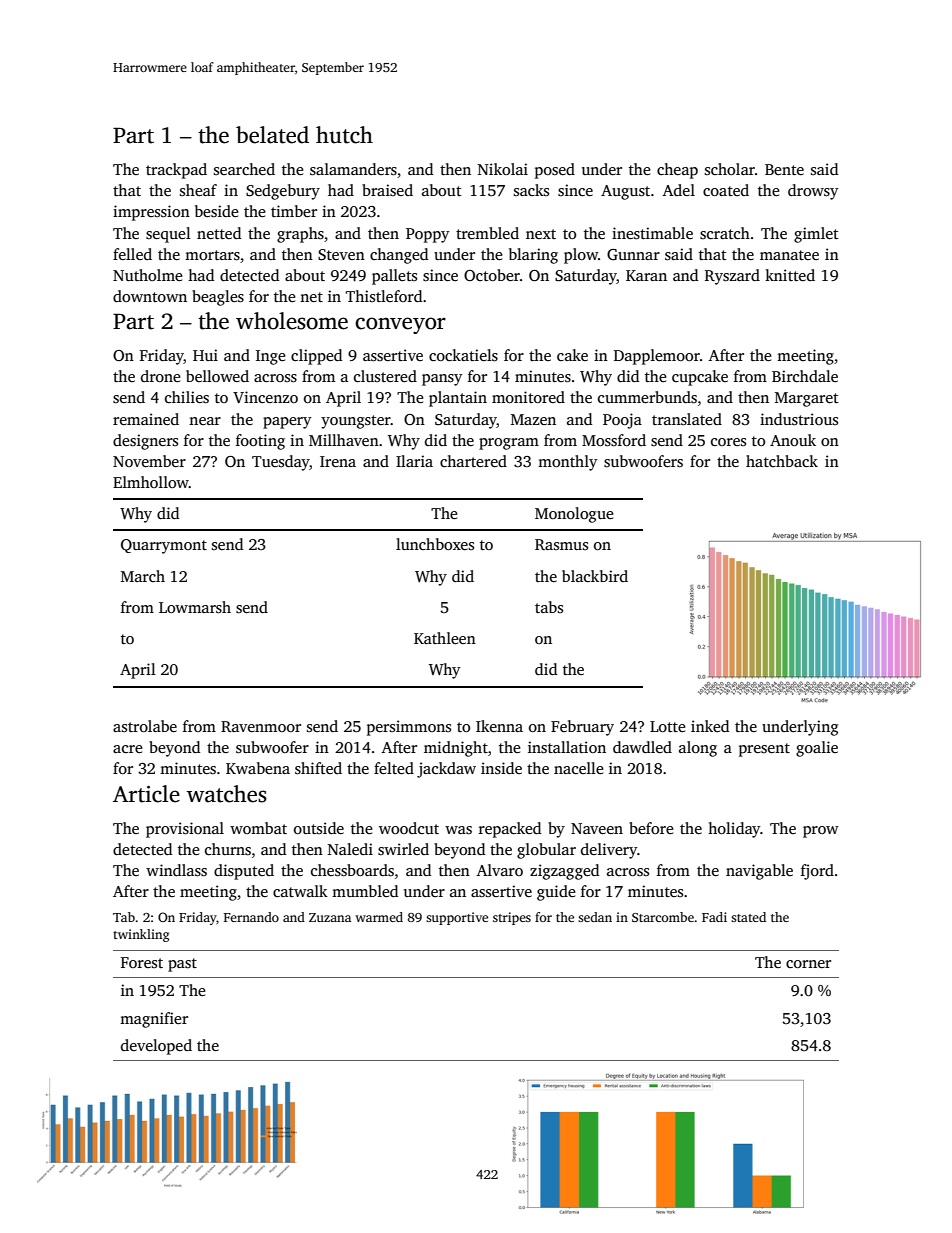  Describe the element at coordinates (734, 830) in the screenshot. I see `holiday` at that location.
